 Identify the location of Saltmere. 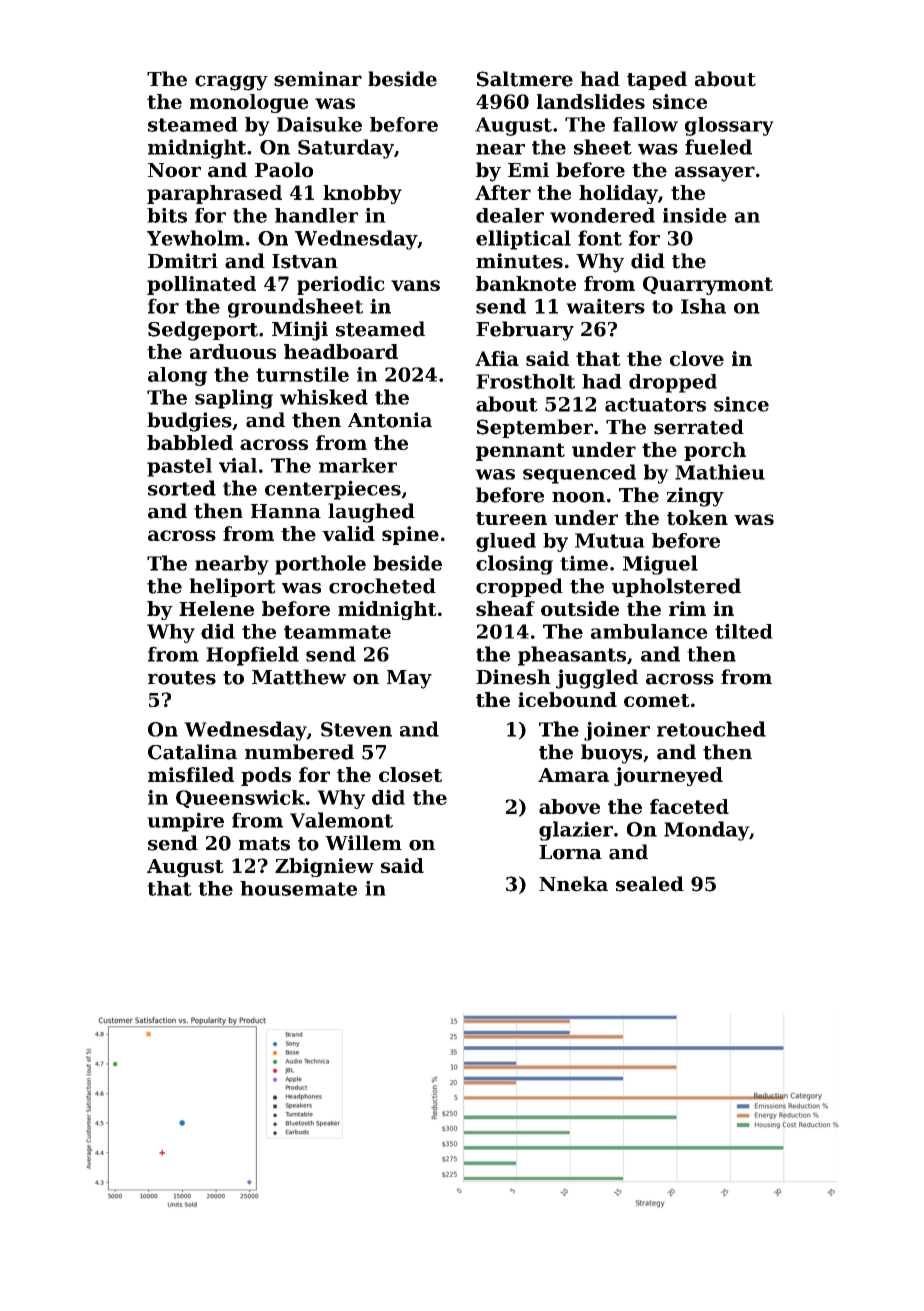
(525, 79).
